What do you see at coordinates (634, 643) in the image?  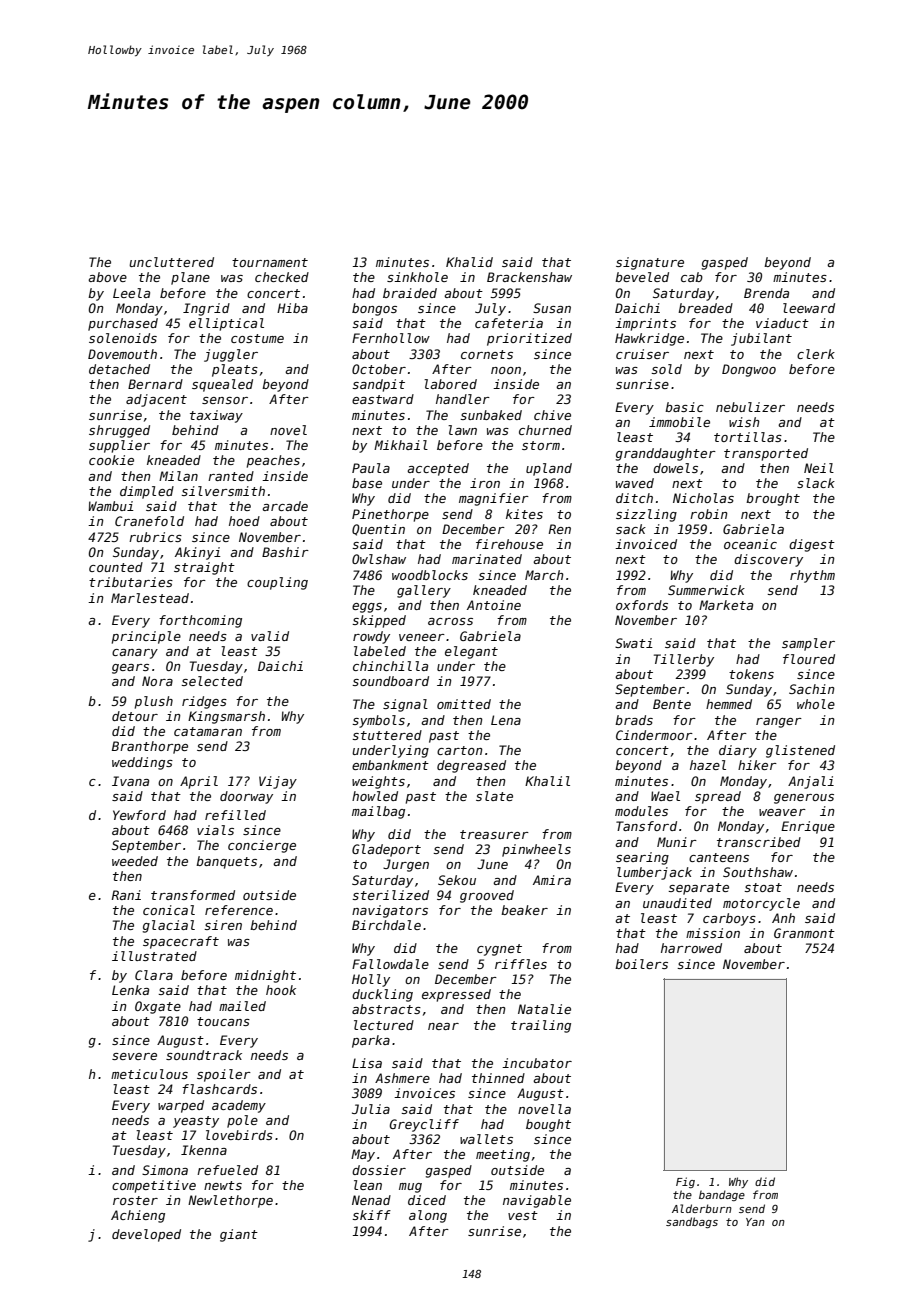 I see `Swati` at bounding box center [634, 643].
